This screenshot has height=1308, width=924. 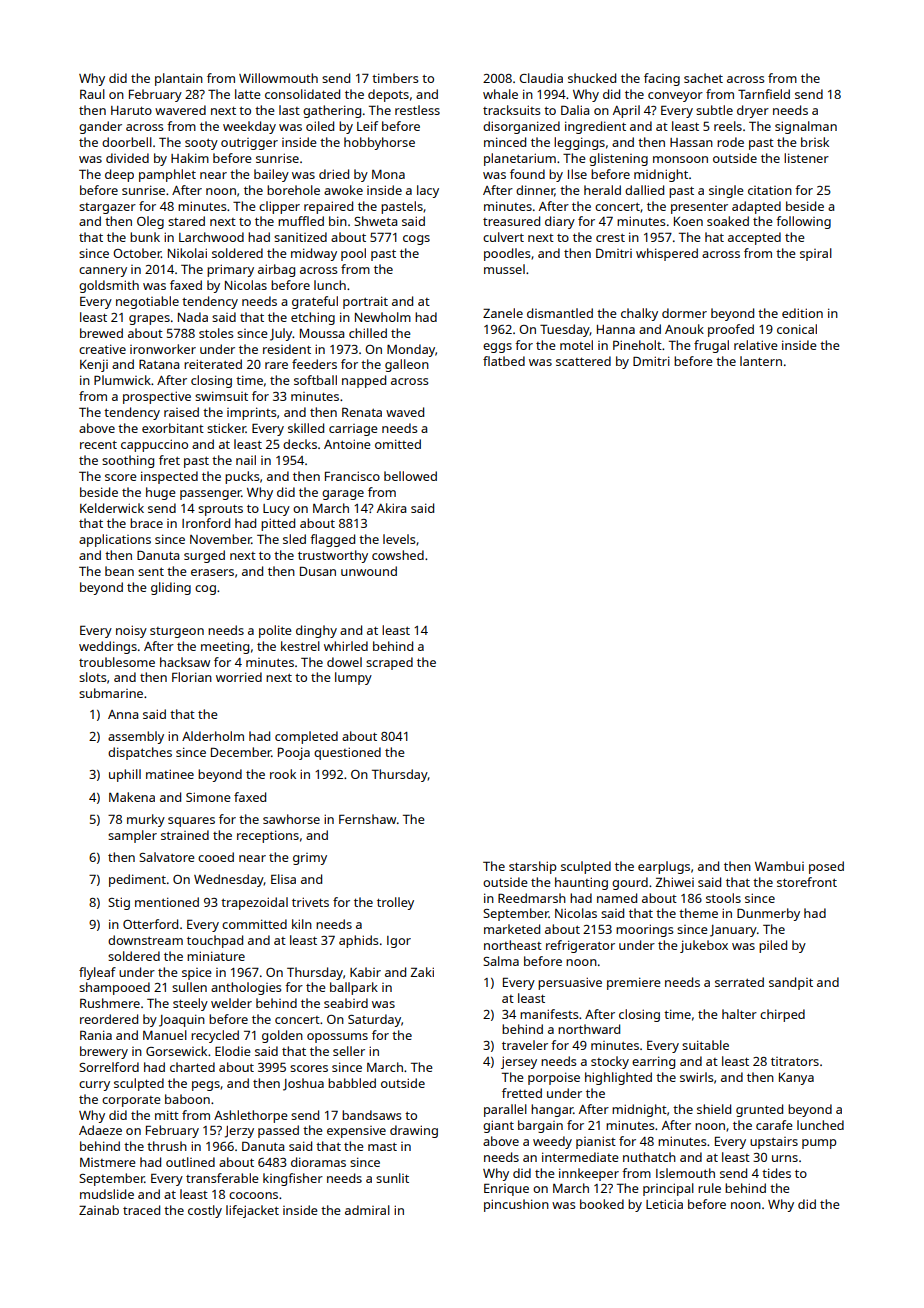 I want to click on sunlit, so click(x=392, y=1178).
